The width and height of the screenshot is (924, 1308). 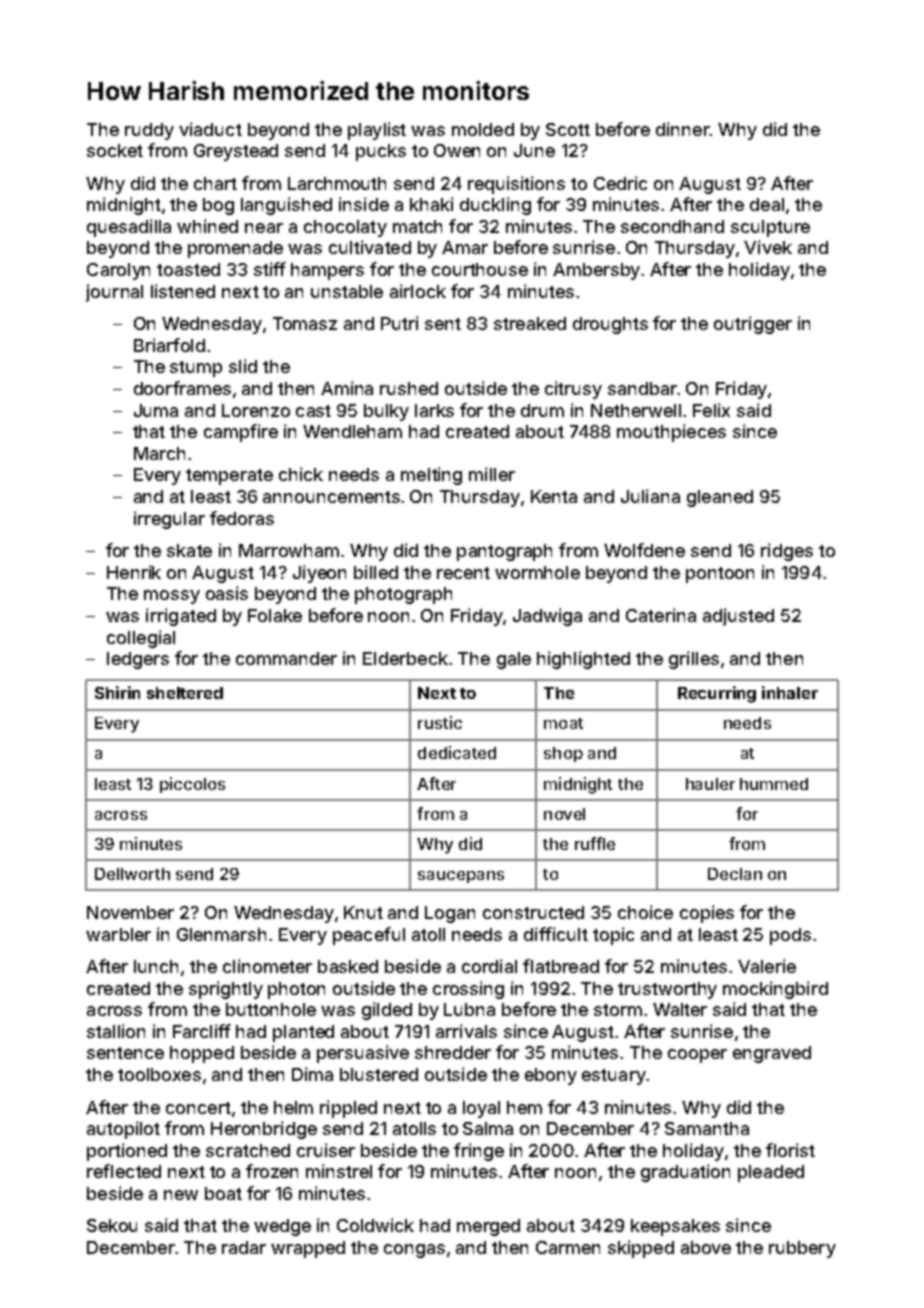 What do you see at coordinates (469, 1009) in the screenshot?
I see `Lubna` at bounding box center [469, 1009].
